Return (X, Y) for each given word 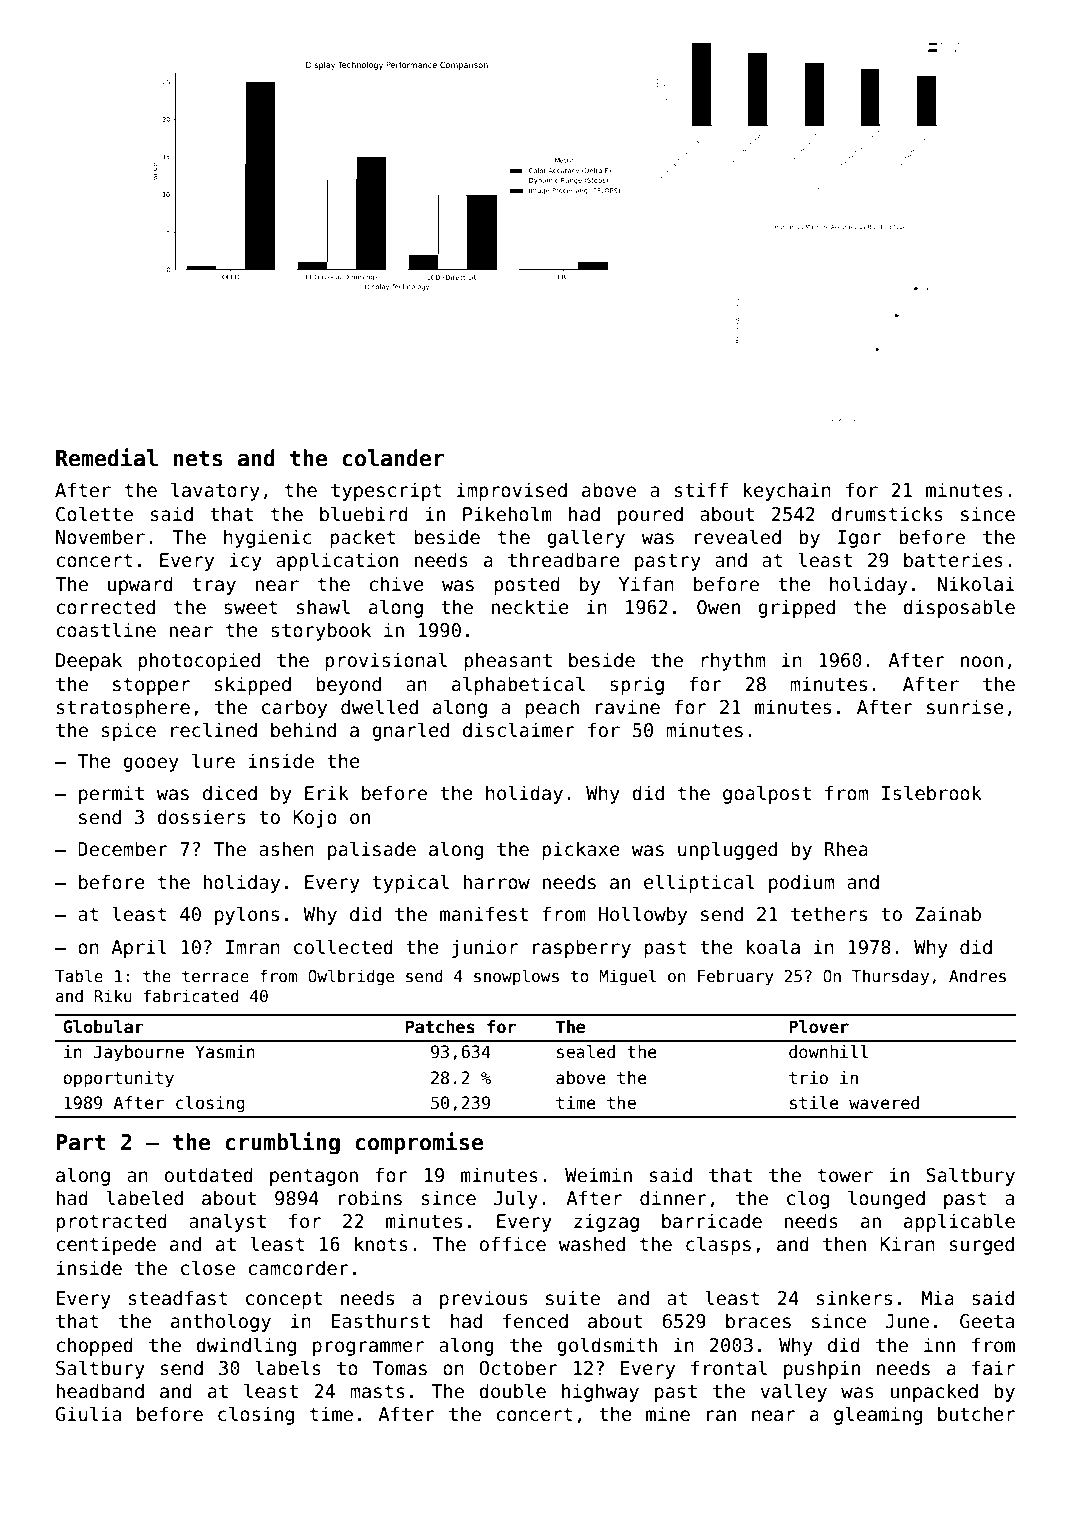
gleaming (878, 1415)
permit (111, 794)
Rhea (846, 849)
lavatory (215, 491)
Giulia (88, 1414)
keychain (787, 491)
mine (668, 1414)
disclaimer (519, 730)
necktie (530, 607)
